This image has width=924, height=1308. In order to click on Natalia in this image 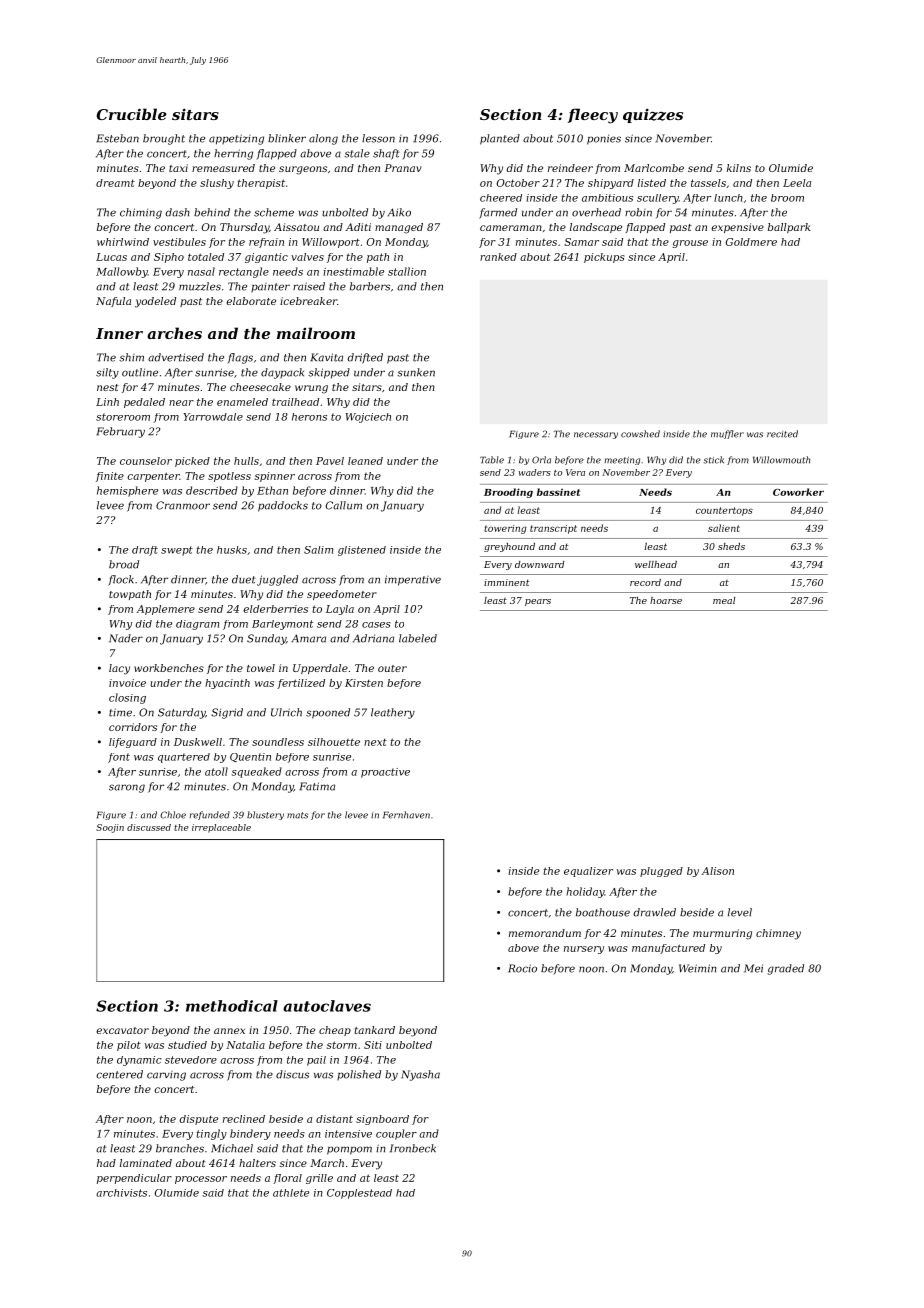, I will do `click(245, 1045)`.
